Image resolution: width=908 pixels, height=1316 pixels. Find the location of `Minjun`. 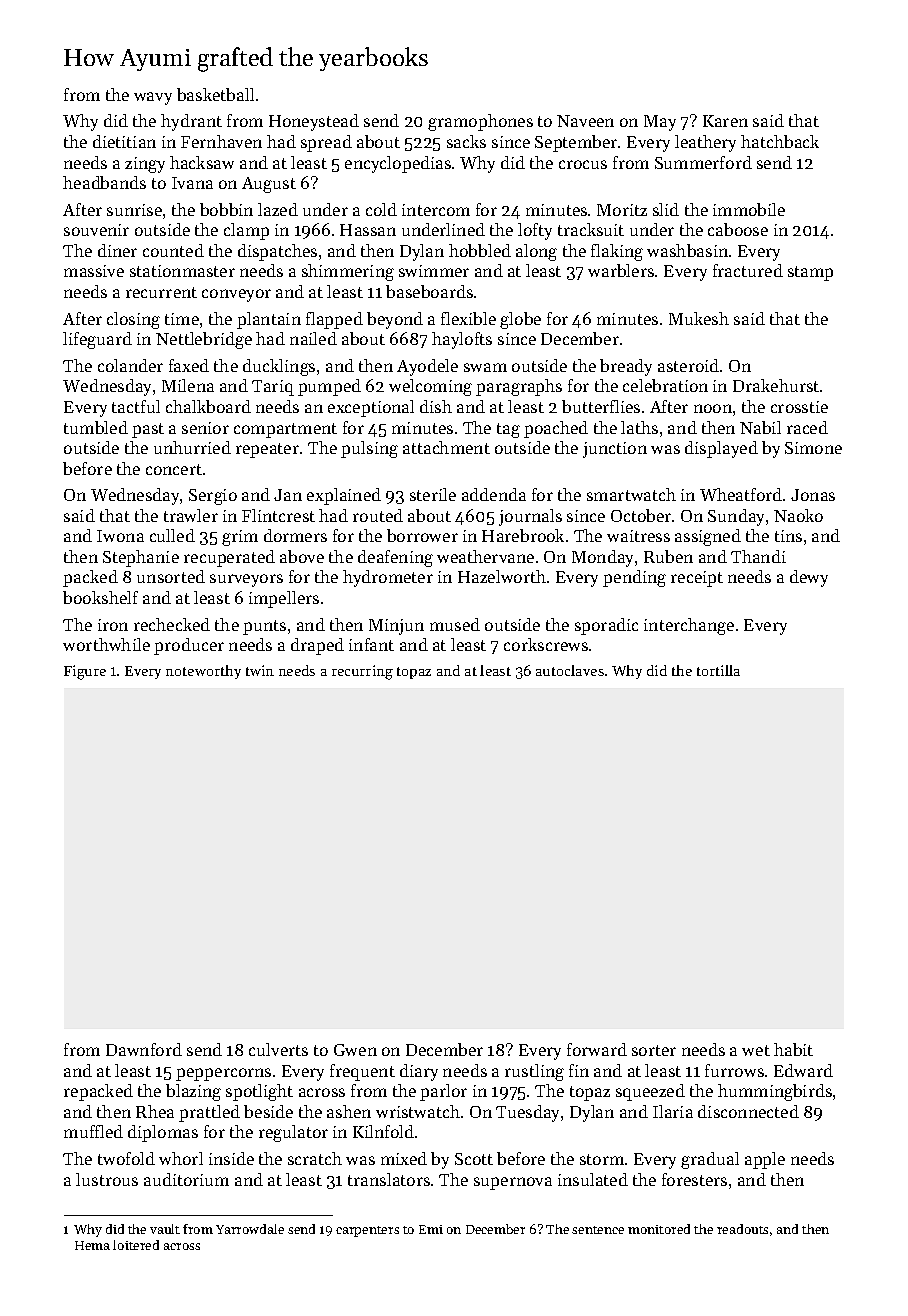

Minjun is located at coordinates (396, 627).
